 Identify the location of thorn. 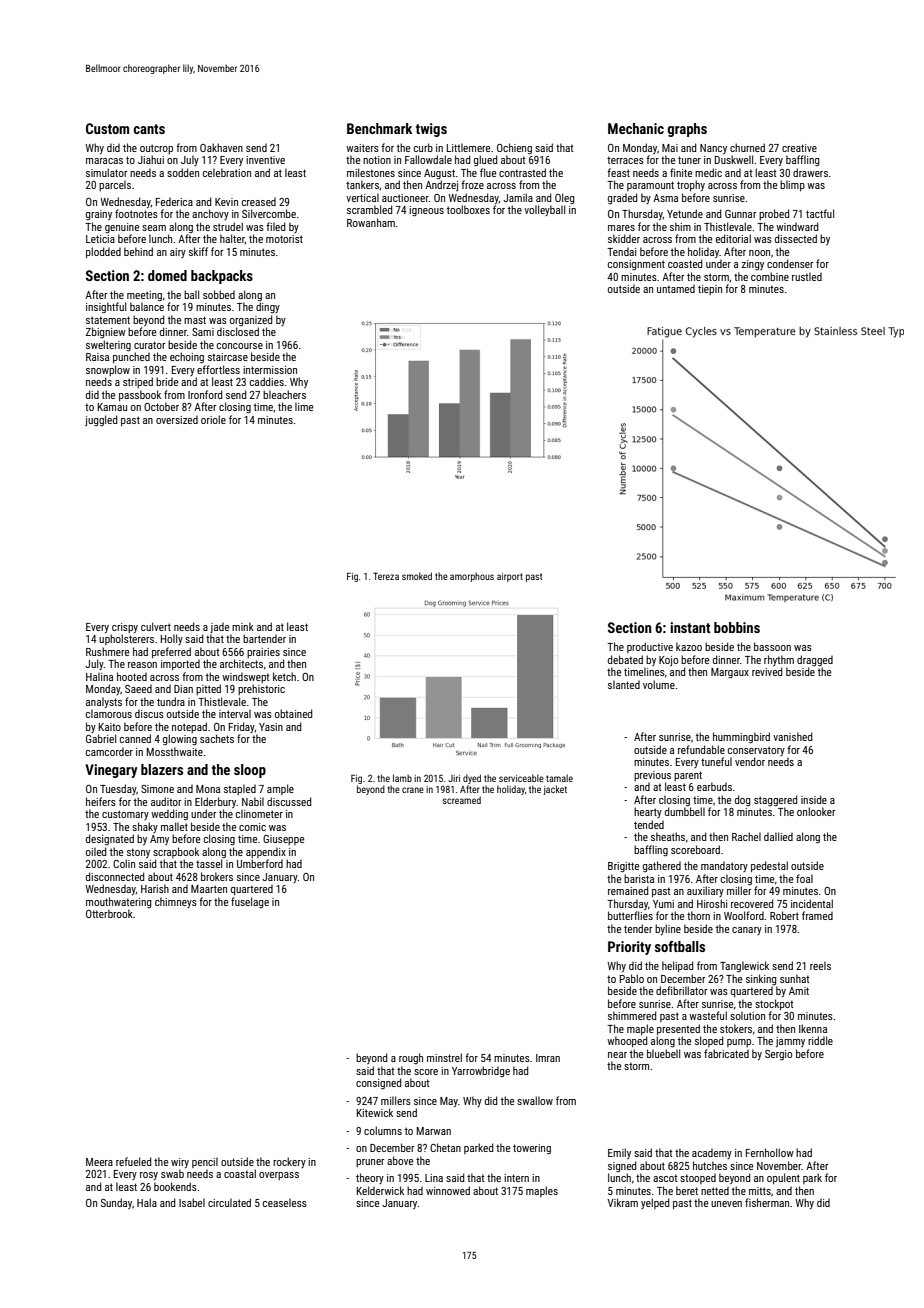
(698, 915).
